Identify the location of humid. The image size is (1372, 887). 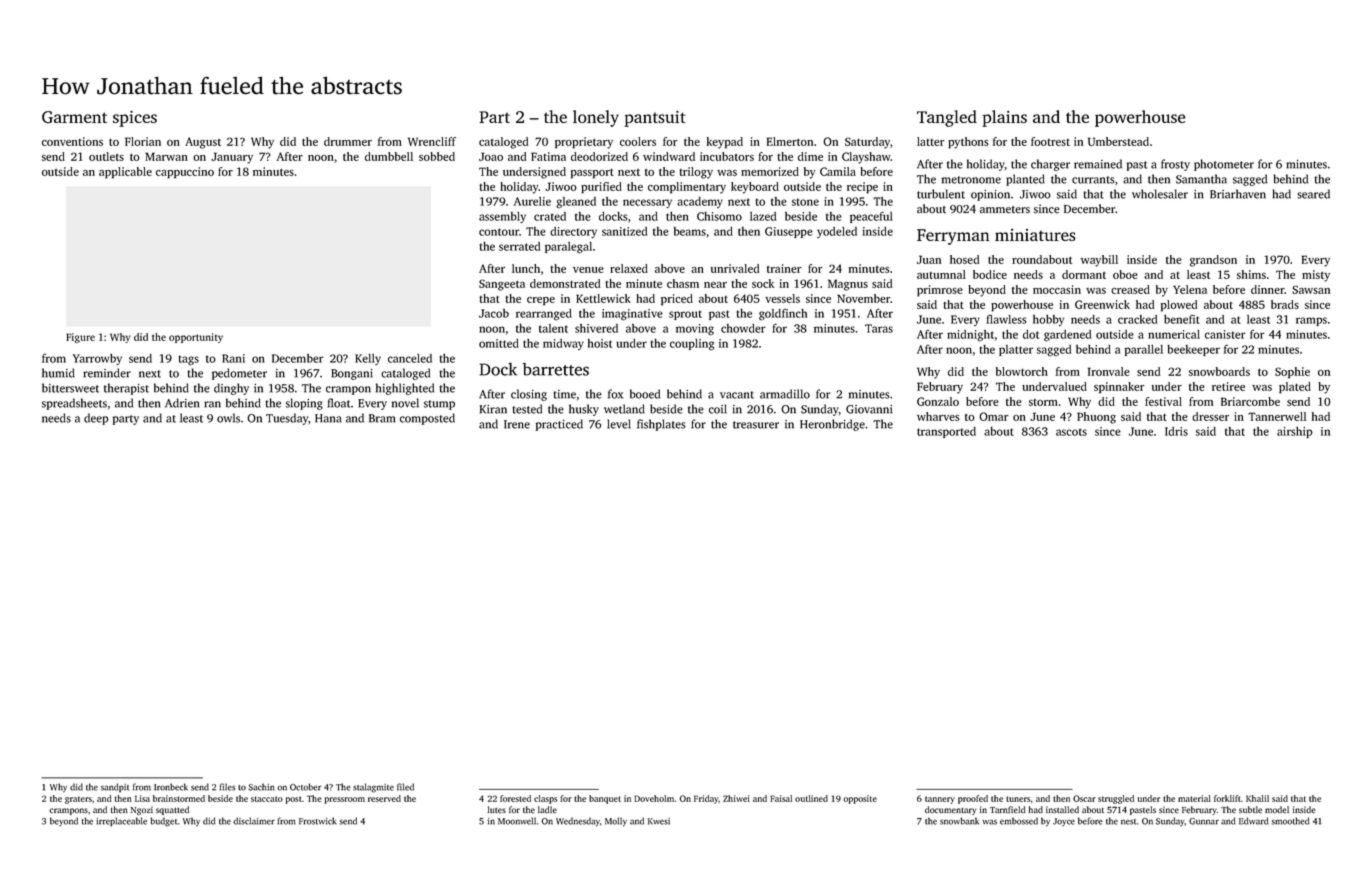
(58, 373).
